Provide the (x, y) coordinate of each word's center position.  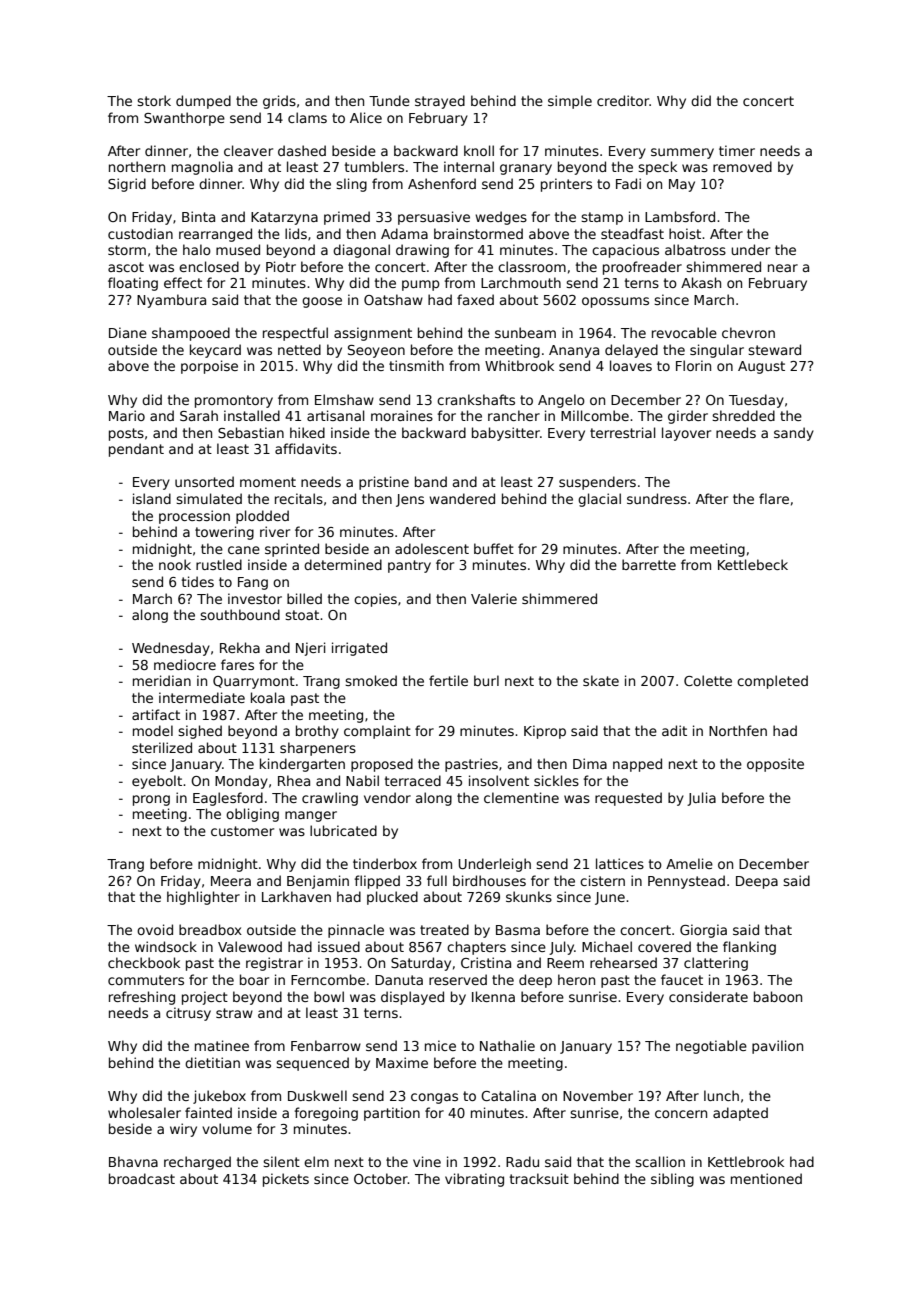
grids (279, 102)
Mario (127, 415)
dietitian (212, 1062)
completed (772, 682)
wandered (462, 498)
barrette (649, 564)
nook (175, 564)
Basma (518, 930)
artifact (156, 714)
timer (737, 150)
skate (601, 680)
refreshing (142, 998)
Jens (410, 500)
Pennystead (686, 882)
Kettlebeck (753, 564)
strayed (440, 102)
